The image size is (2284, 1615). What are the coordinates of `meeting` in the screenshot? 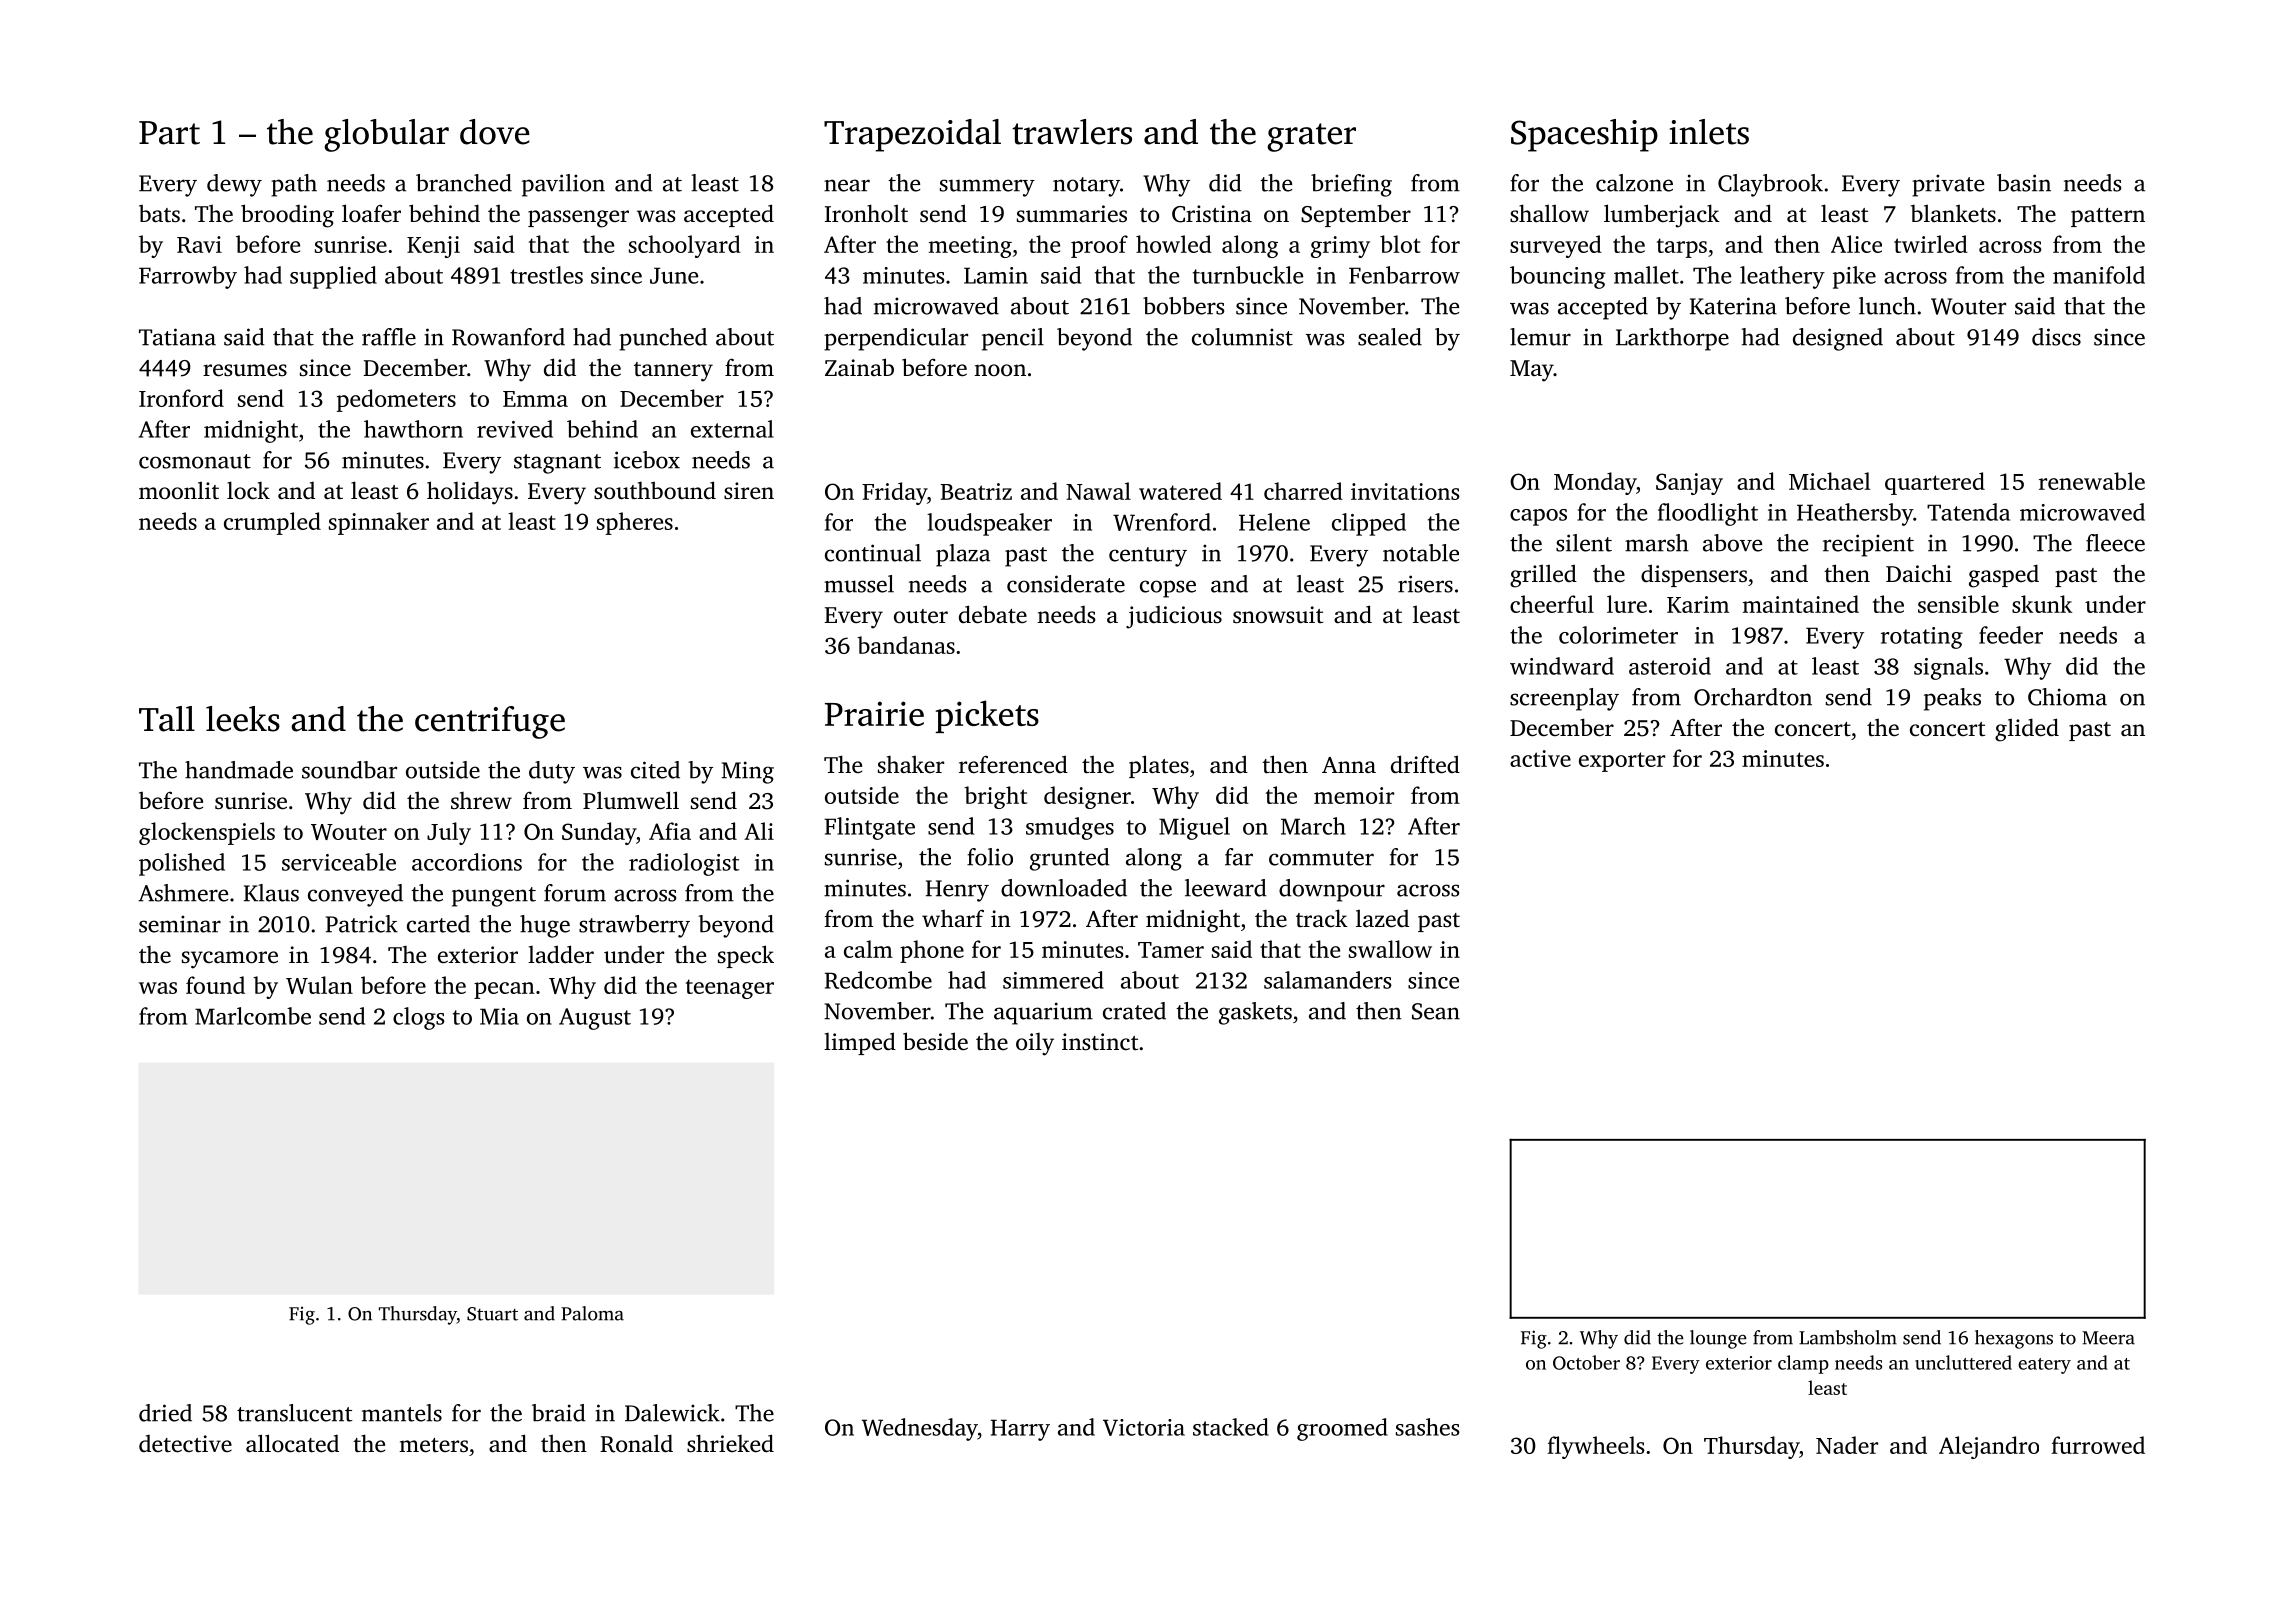 It's located at (970, 247).
